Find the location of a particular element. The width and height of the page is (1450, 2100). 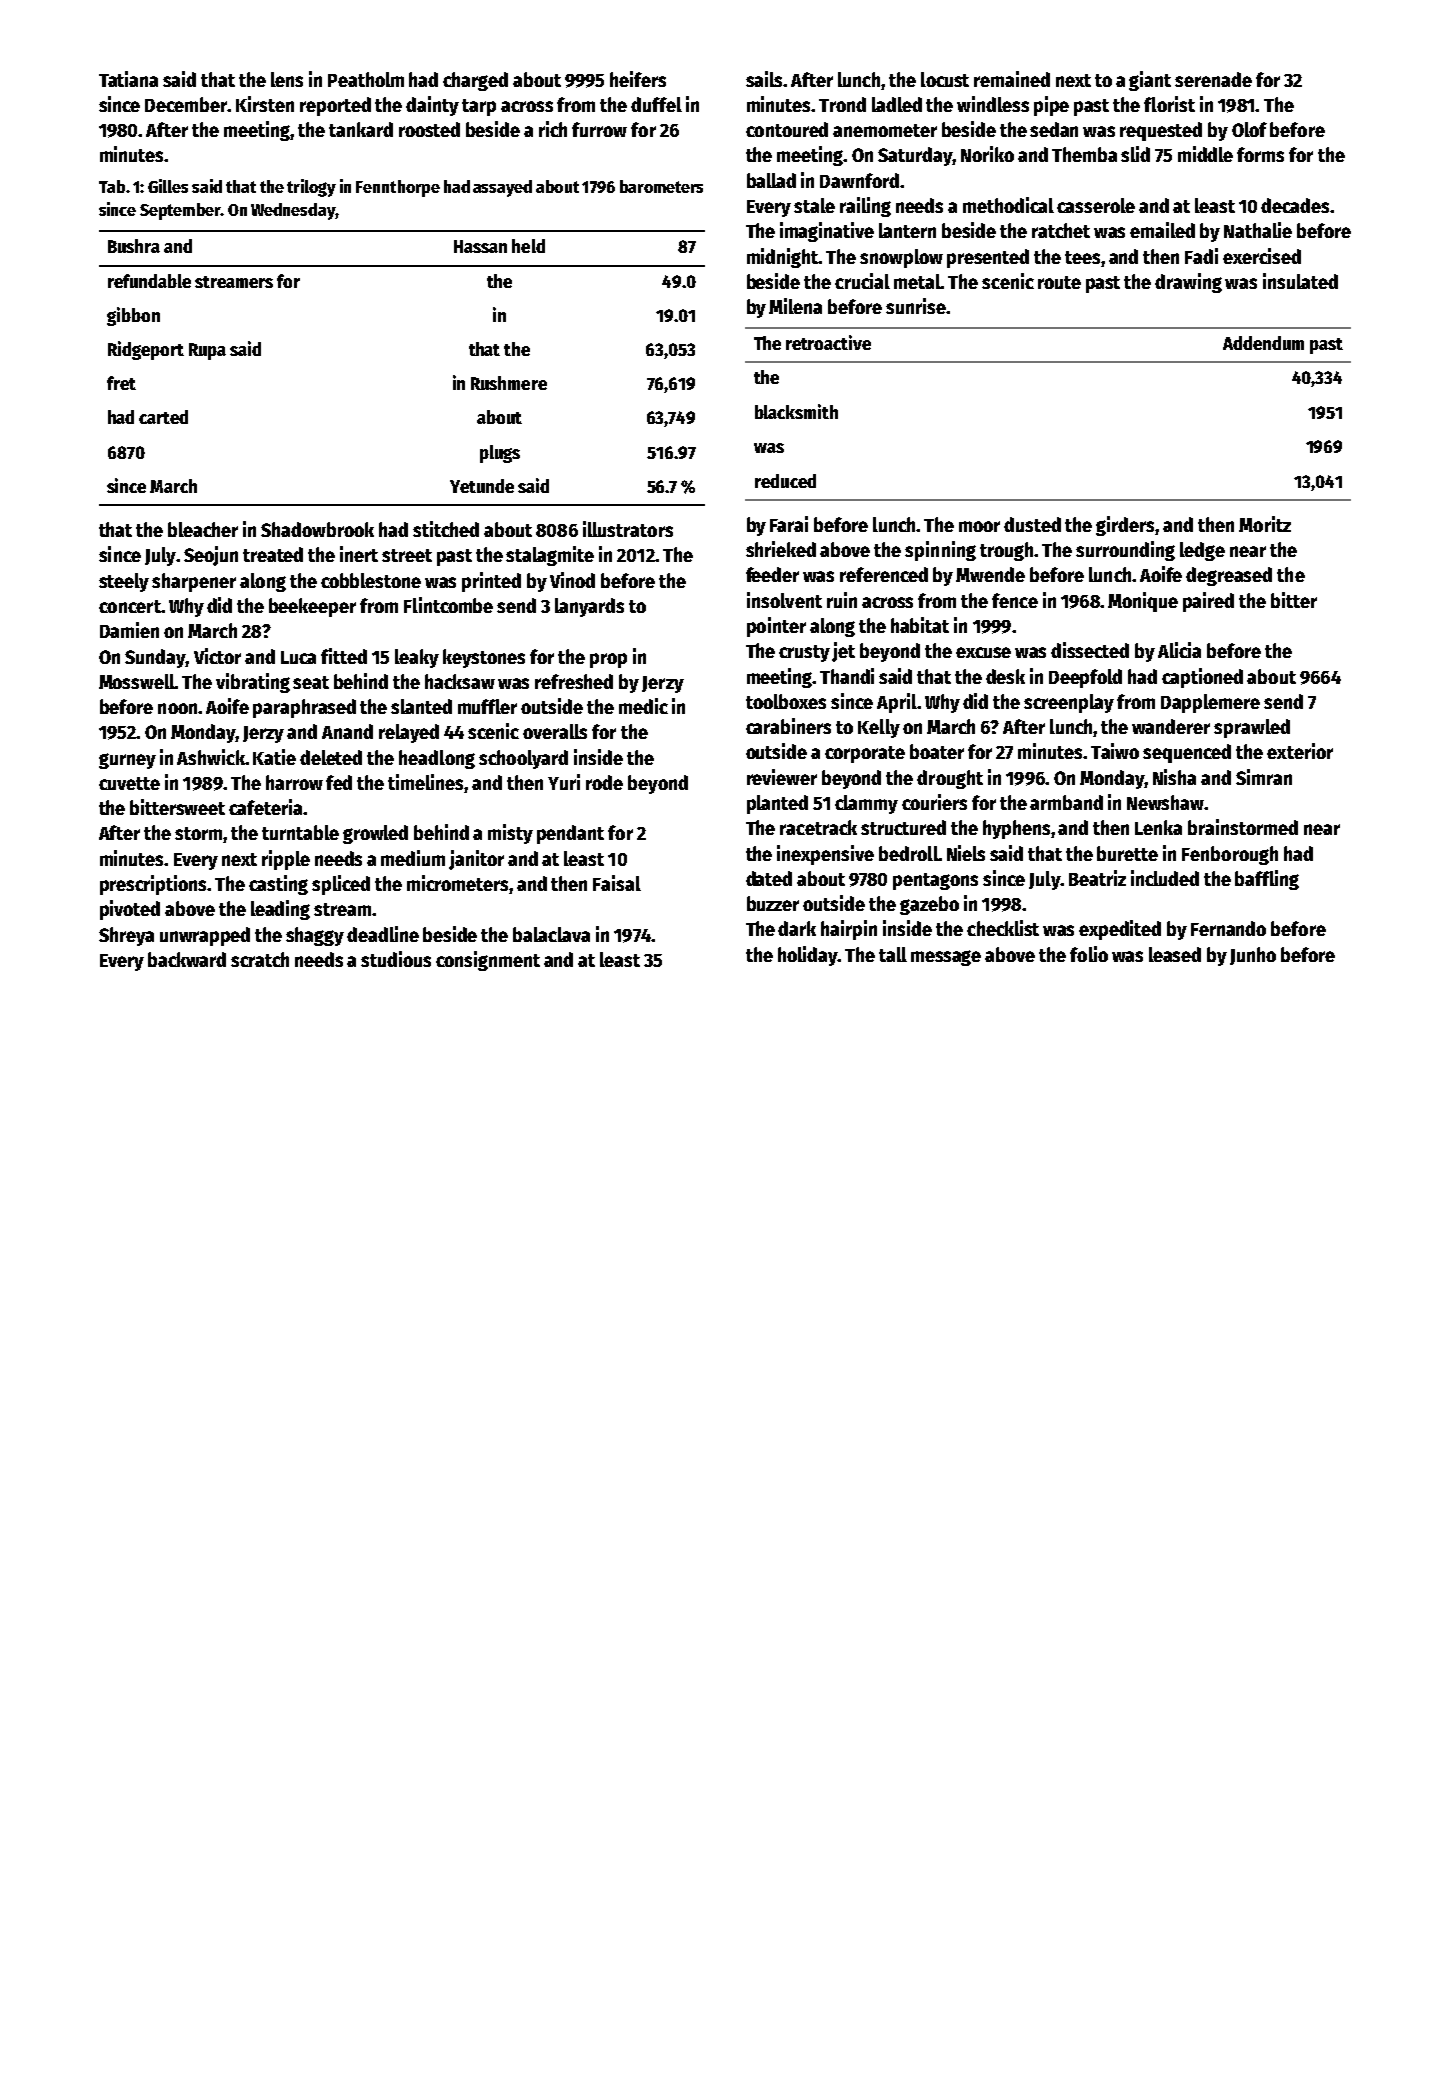

forms is located at coordinates (1260, 154).
